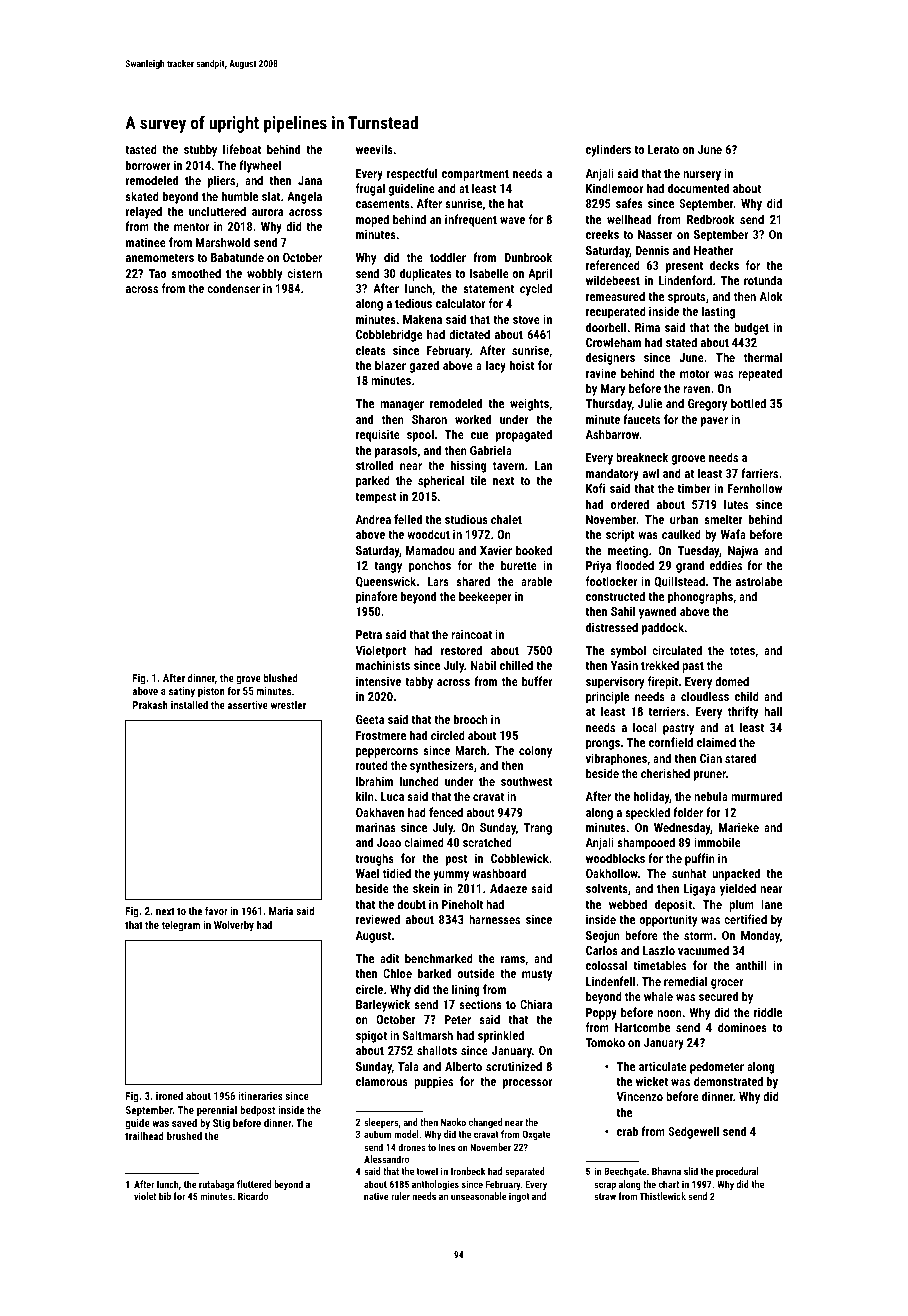  Describe the element at coordinates (526, 319) in the screenshot. I see `stove` at that location.
